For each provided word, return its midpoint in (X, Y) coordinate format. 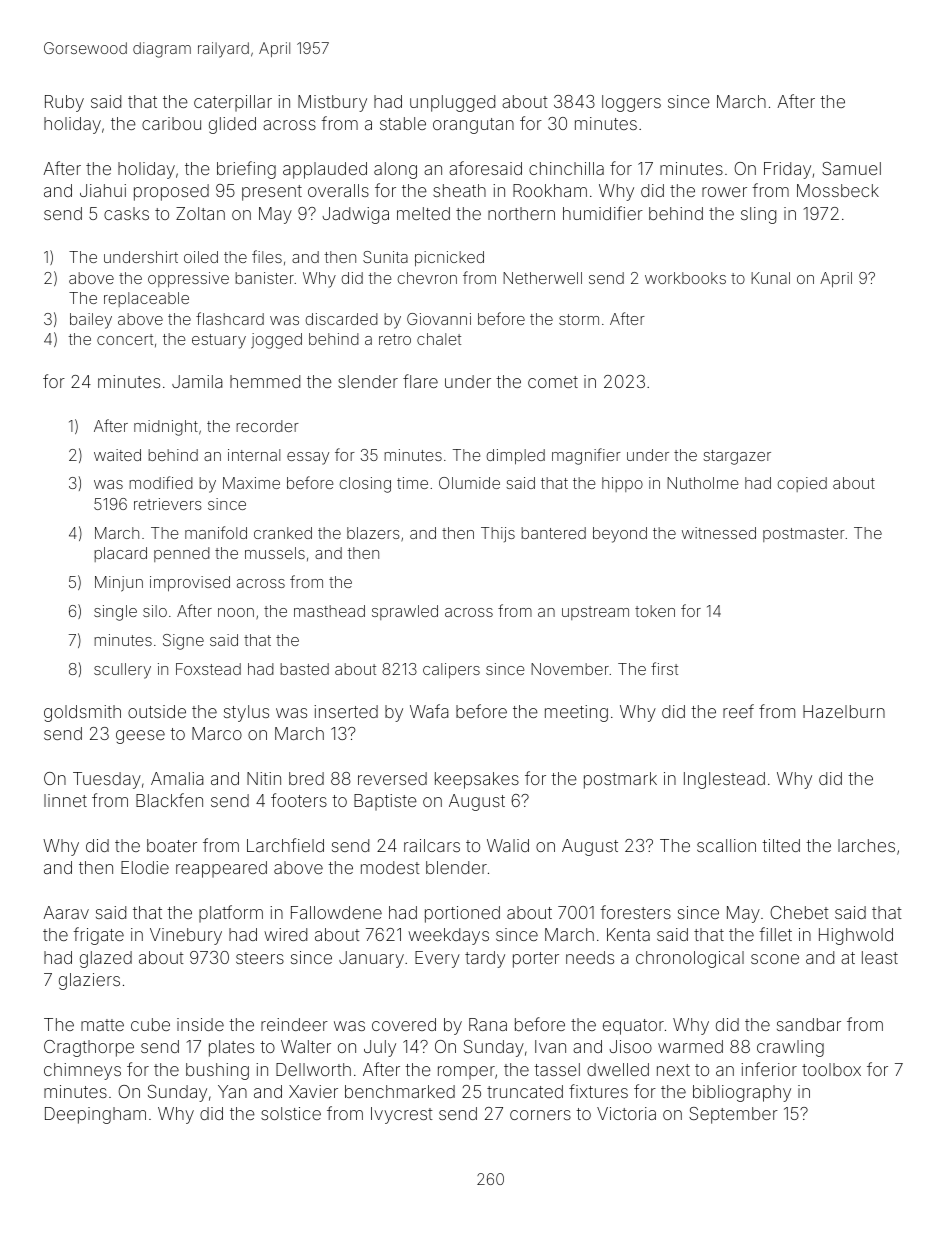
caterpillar (233, 103)
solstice (291, 1113)
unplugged (452, 103)
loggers (631, 103)
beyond (620, 535)
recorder (267, 426)
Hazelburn (844, 711)
